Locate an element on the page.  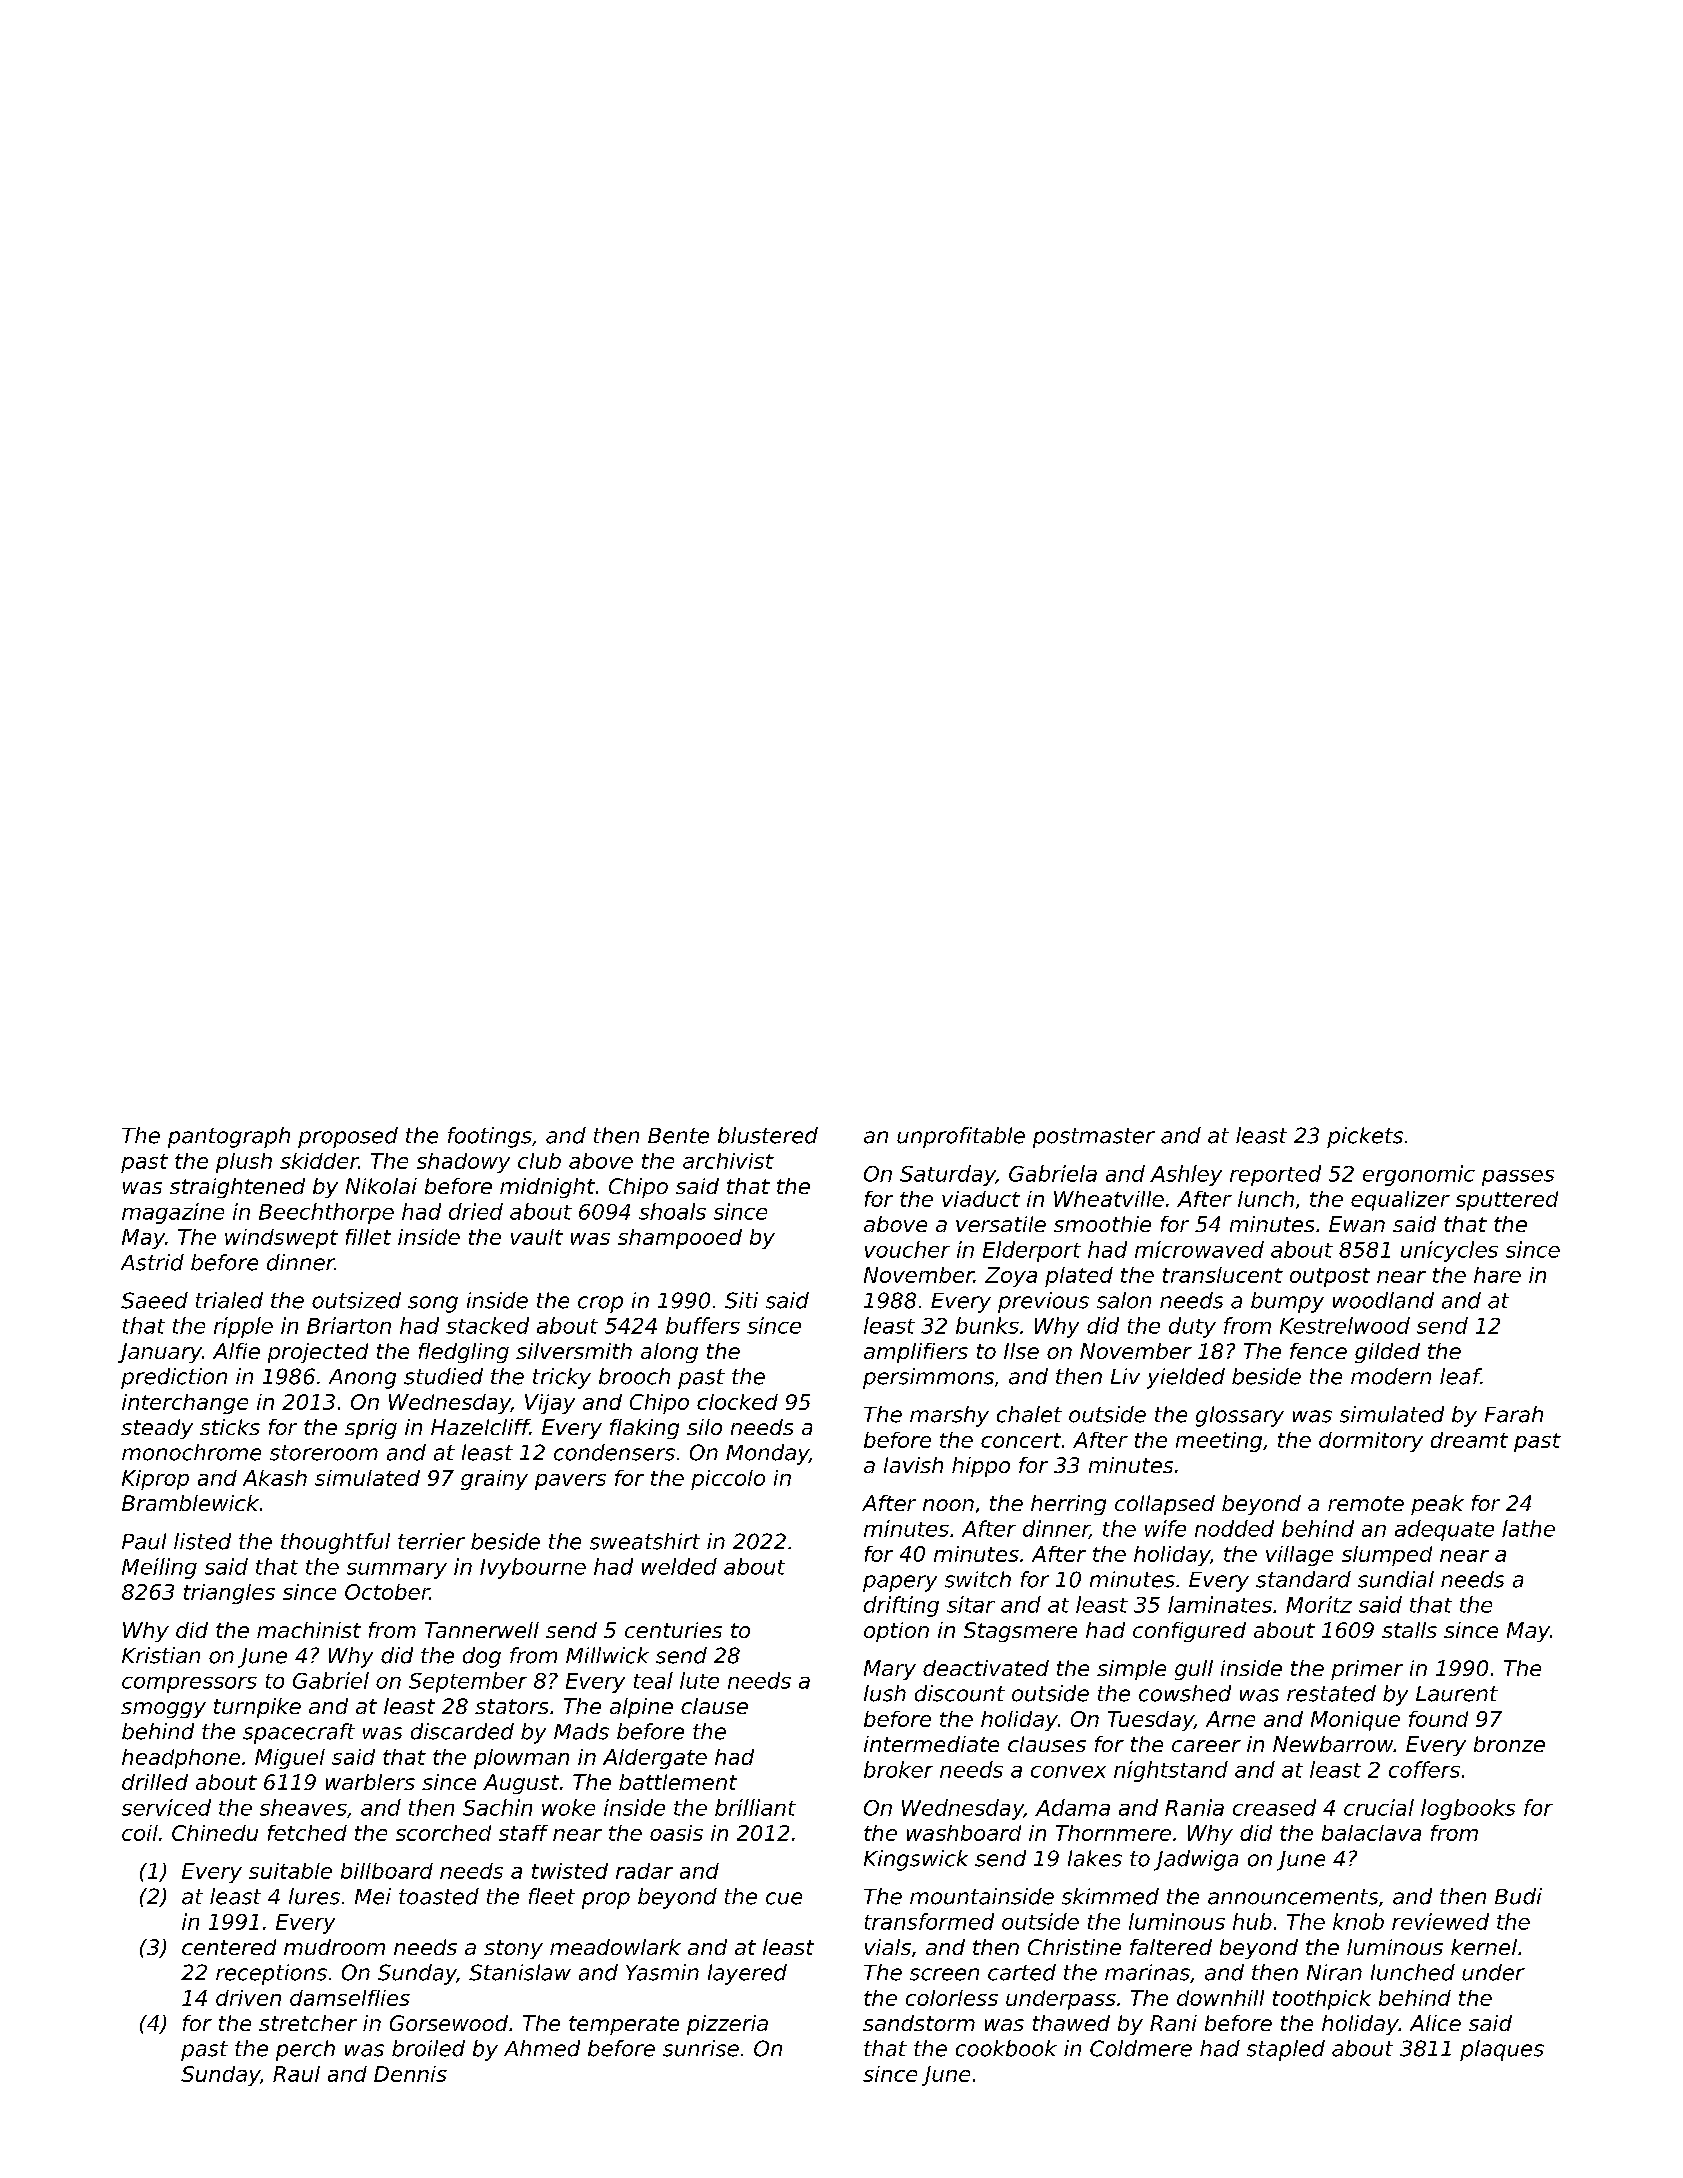
Farah is located at coordinates (1514, 1414).
